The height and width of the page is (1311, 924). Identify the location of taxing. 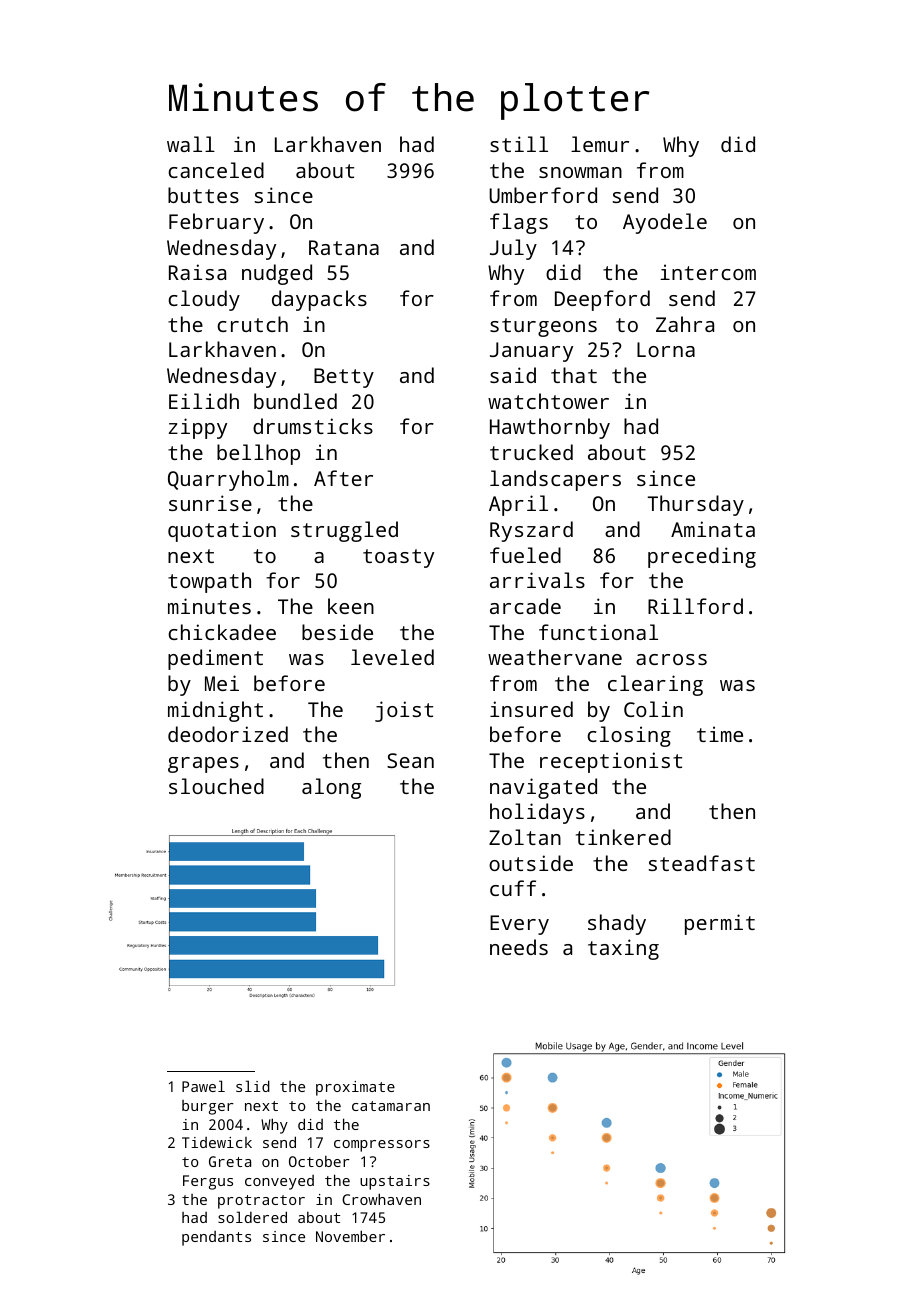
(623, 949).
